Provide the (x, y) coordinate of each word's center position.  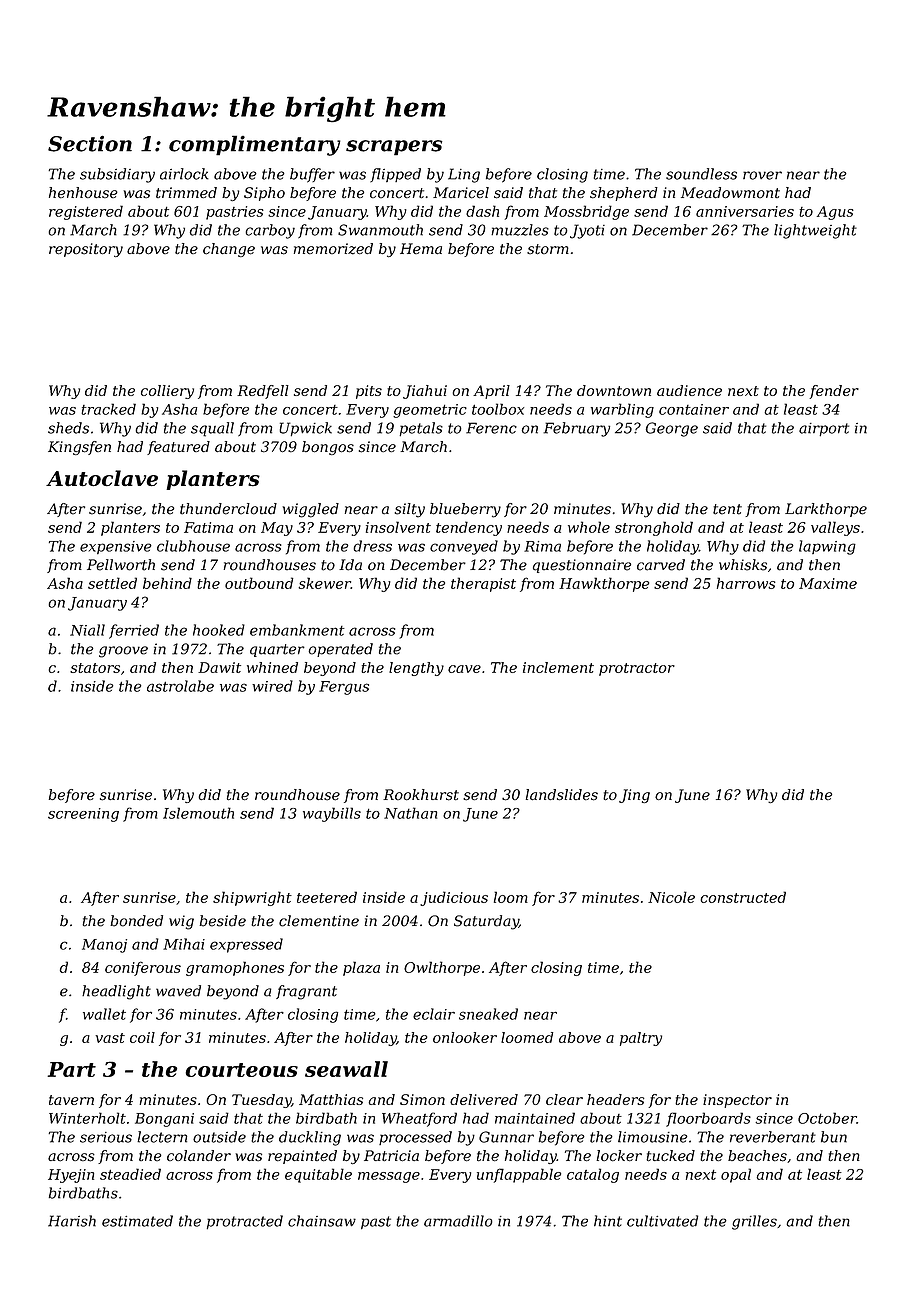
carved (661, 565)
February (576, 429)
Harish (72, 1221)
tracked (108, 409)
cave (464, 669)
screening (83, 815)
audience (689, 390)
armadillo (458, 1221)
